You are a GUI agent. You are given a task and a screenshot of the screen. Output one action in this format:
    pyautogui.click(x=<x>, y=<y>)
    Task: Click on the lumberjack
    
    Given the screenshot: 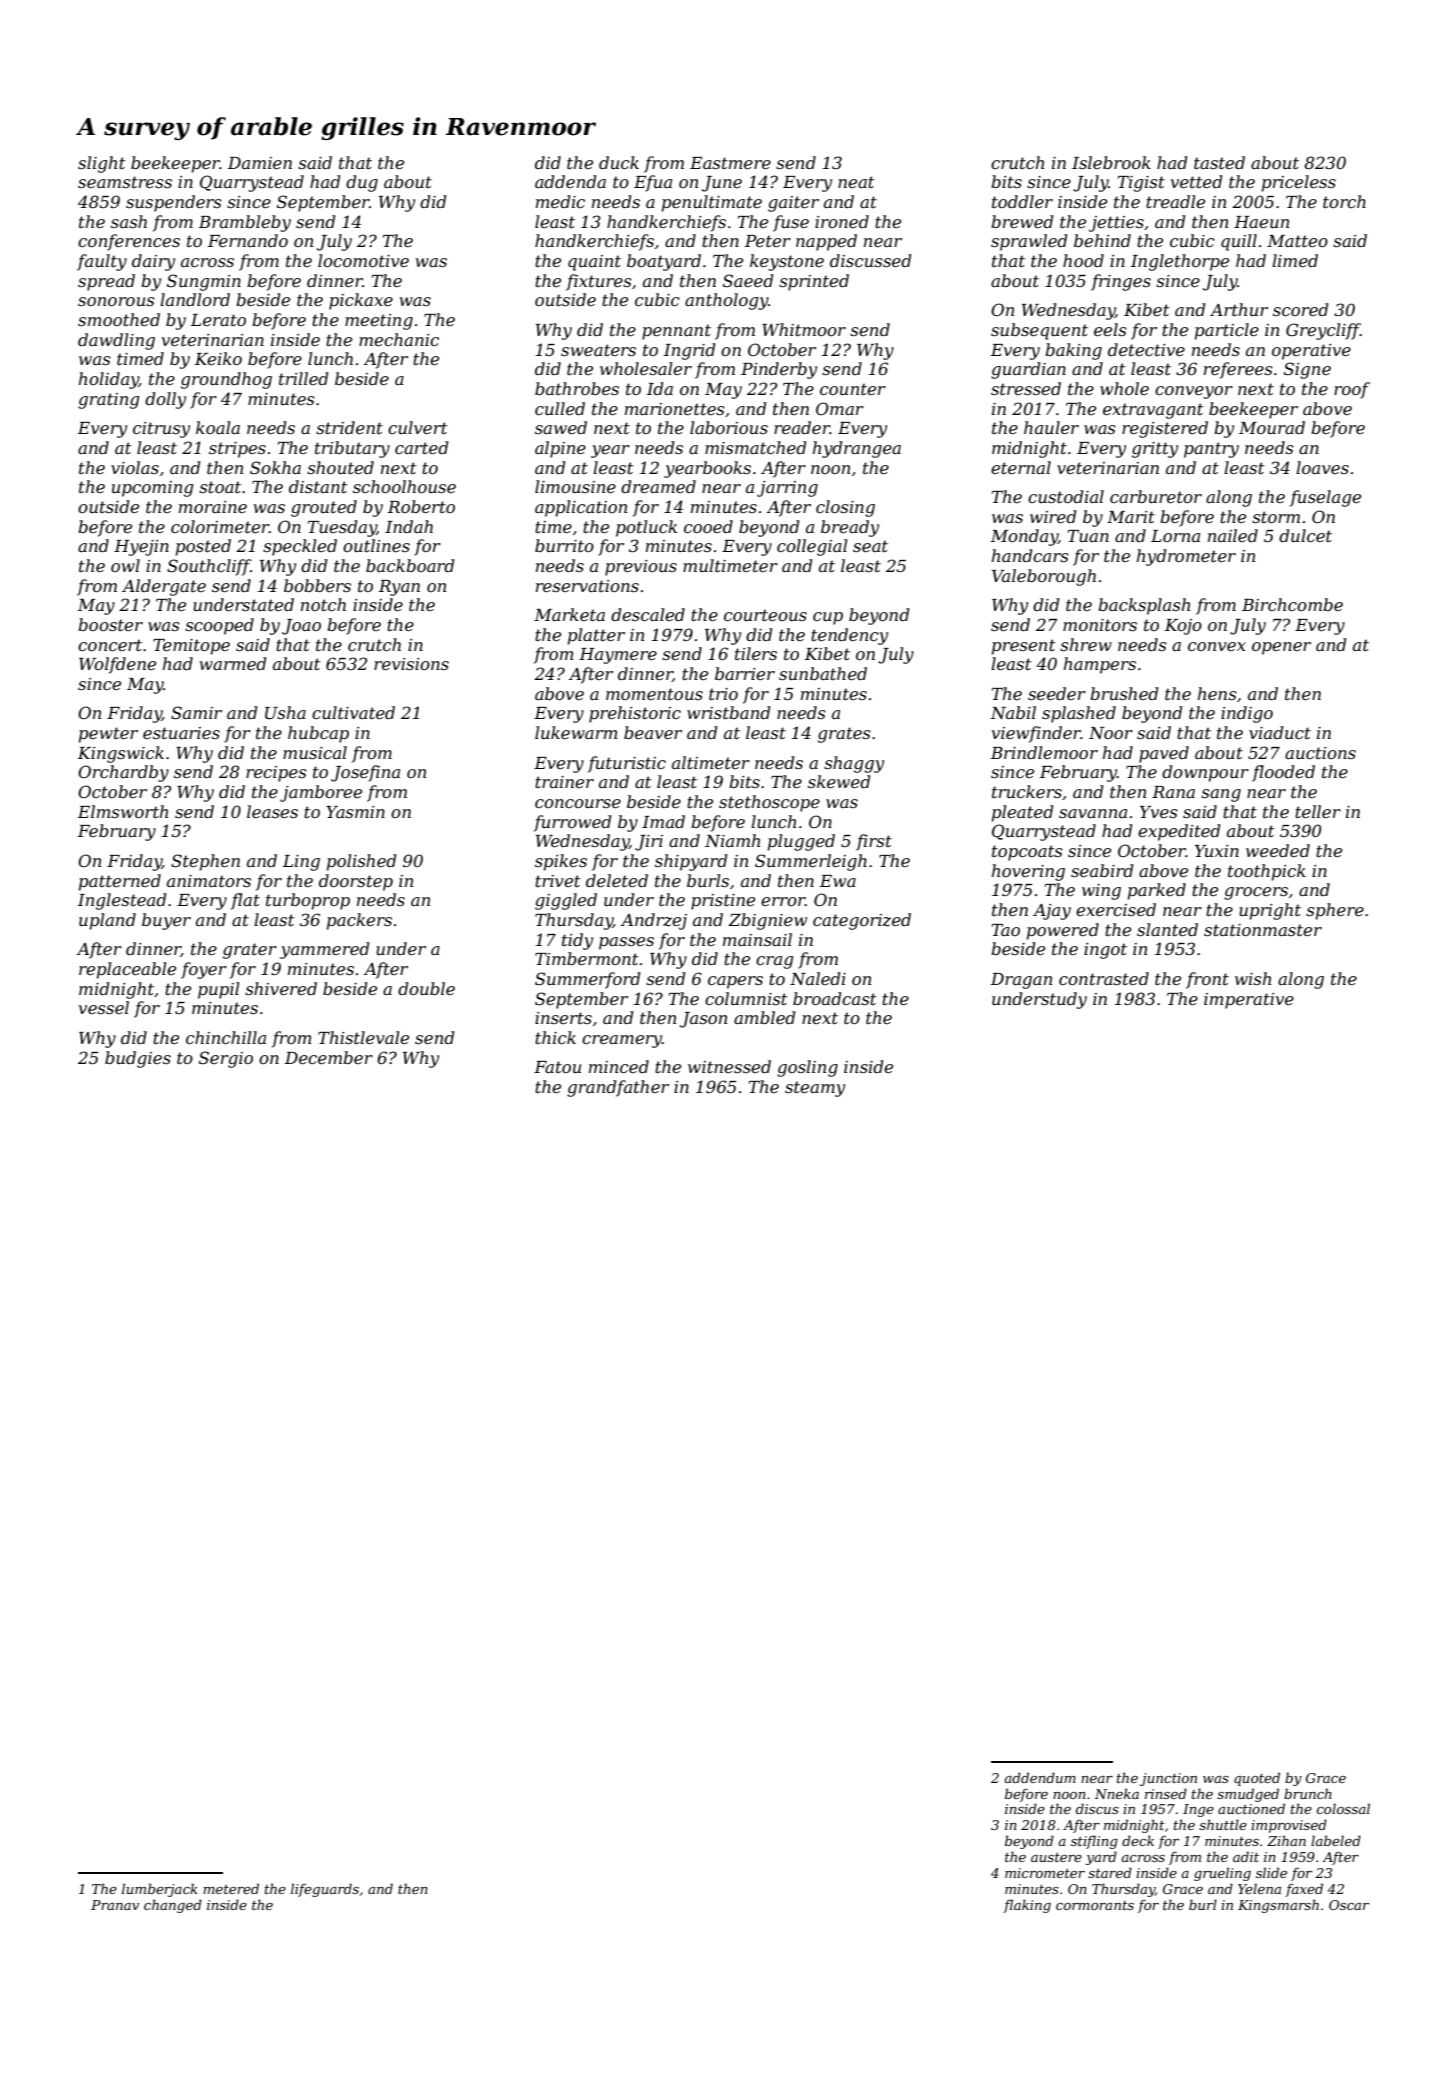 What is the action you would take?
    pyautogui.click(x=160, y=1890)
